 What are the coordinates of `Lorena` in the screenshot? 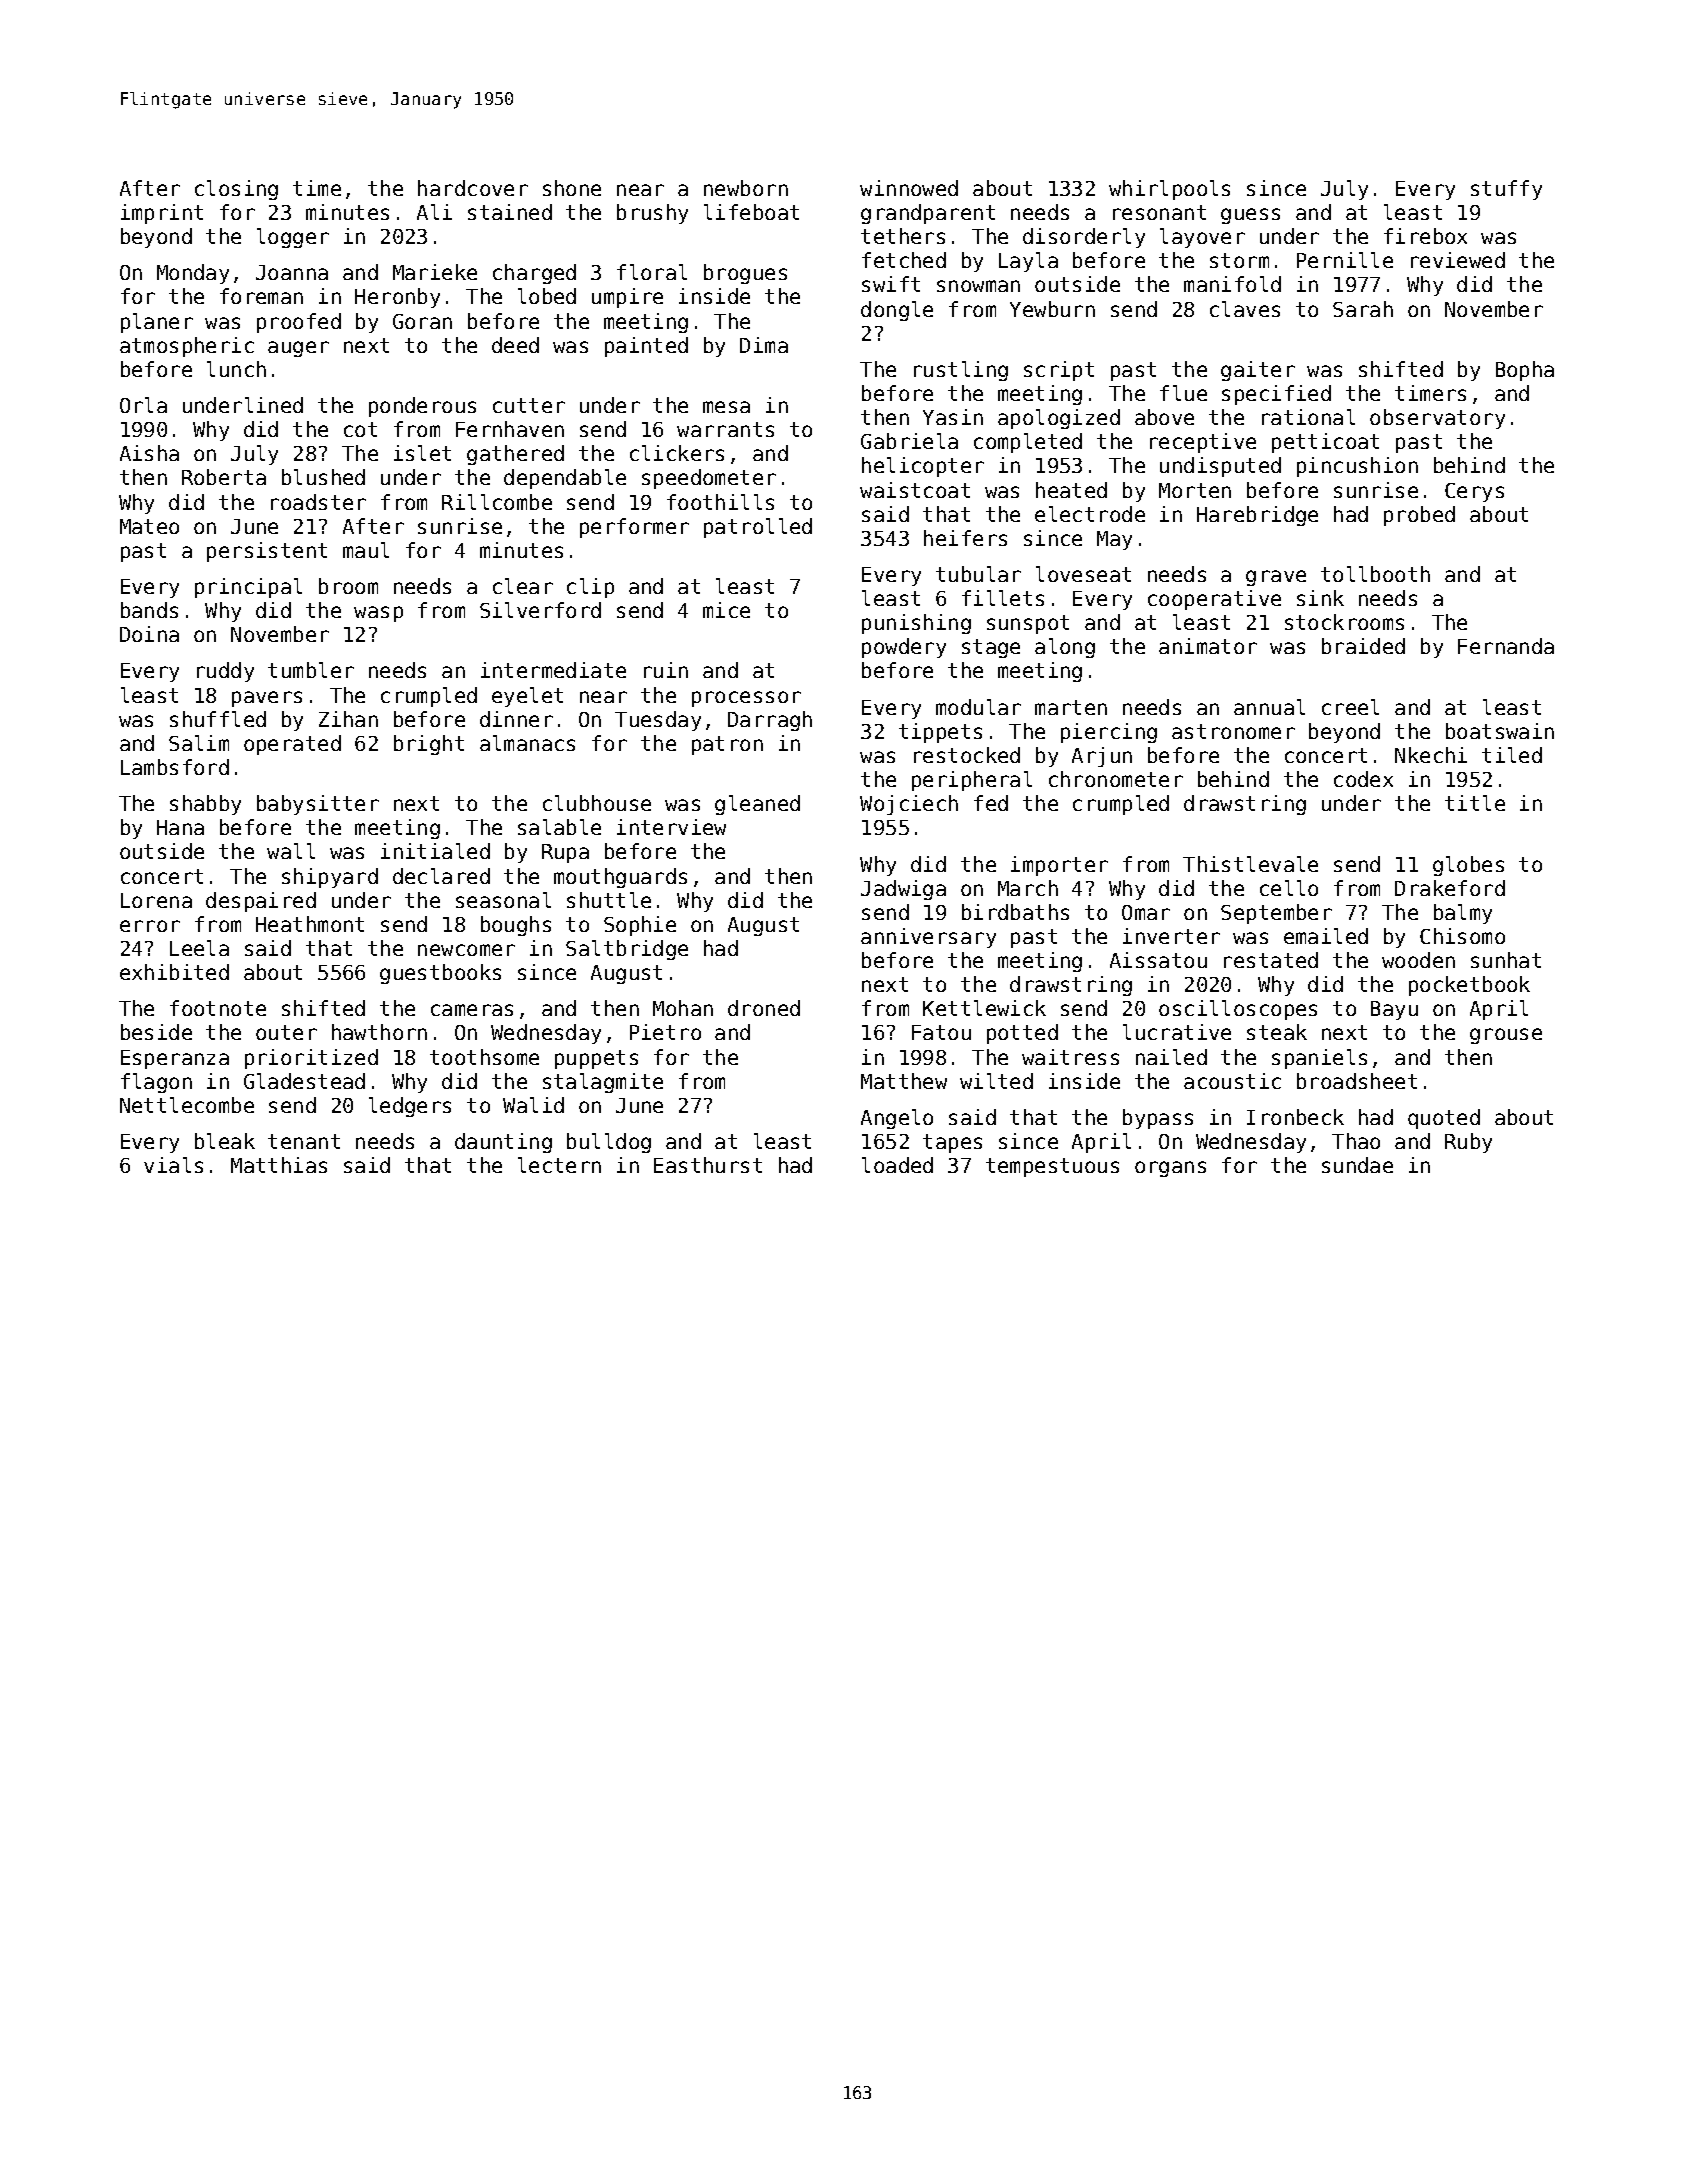 It's located at (156, 900).
